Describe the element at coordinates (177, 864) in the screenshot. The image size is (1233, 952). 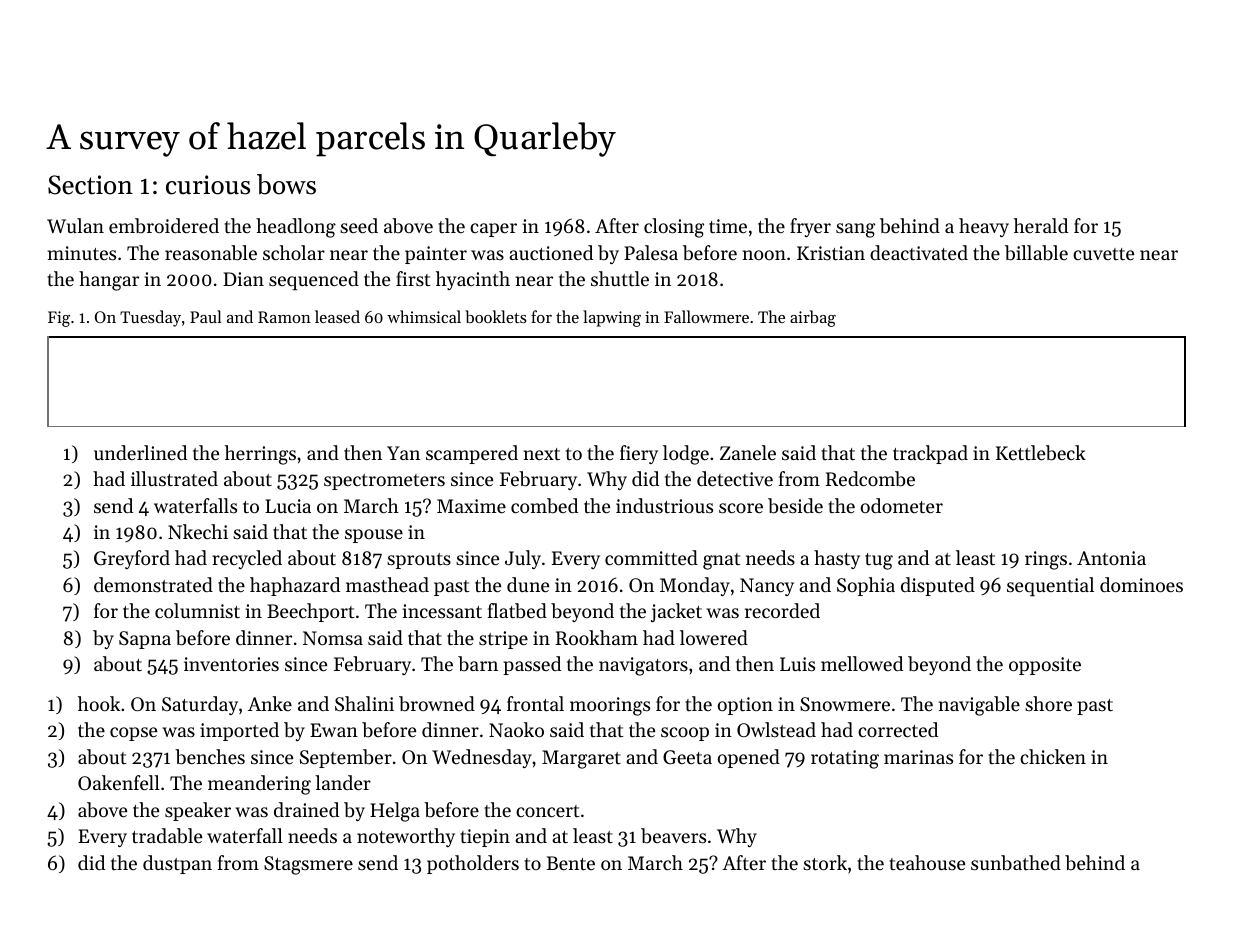
I see `dustpan` at that location.
